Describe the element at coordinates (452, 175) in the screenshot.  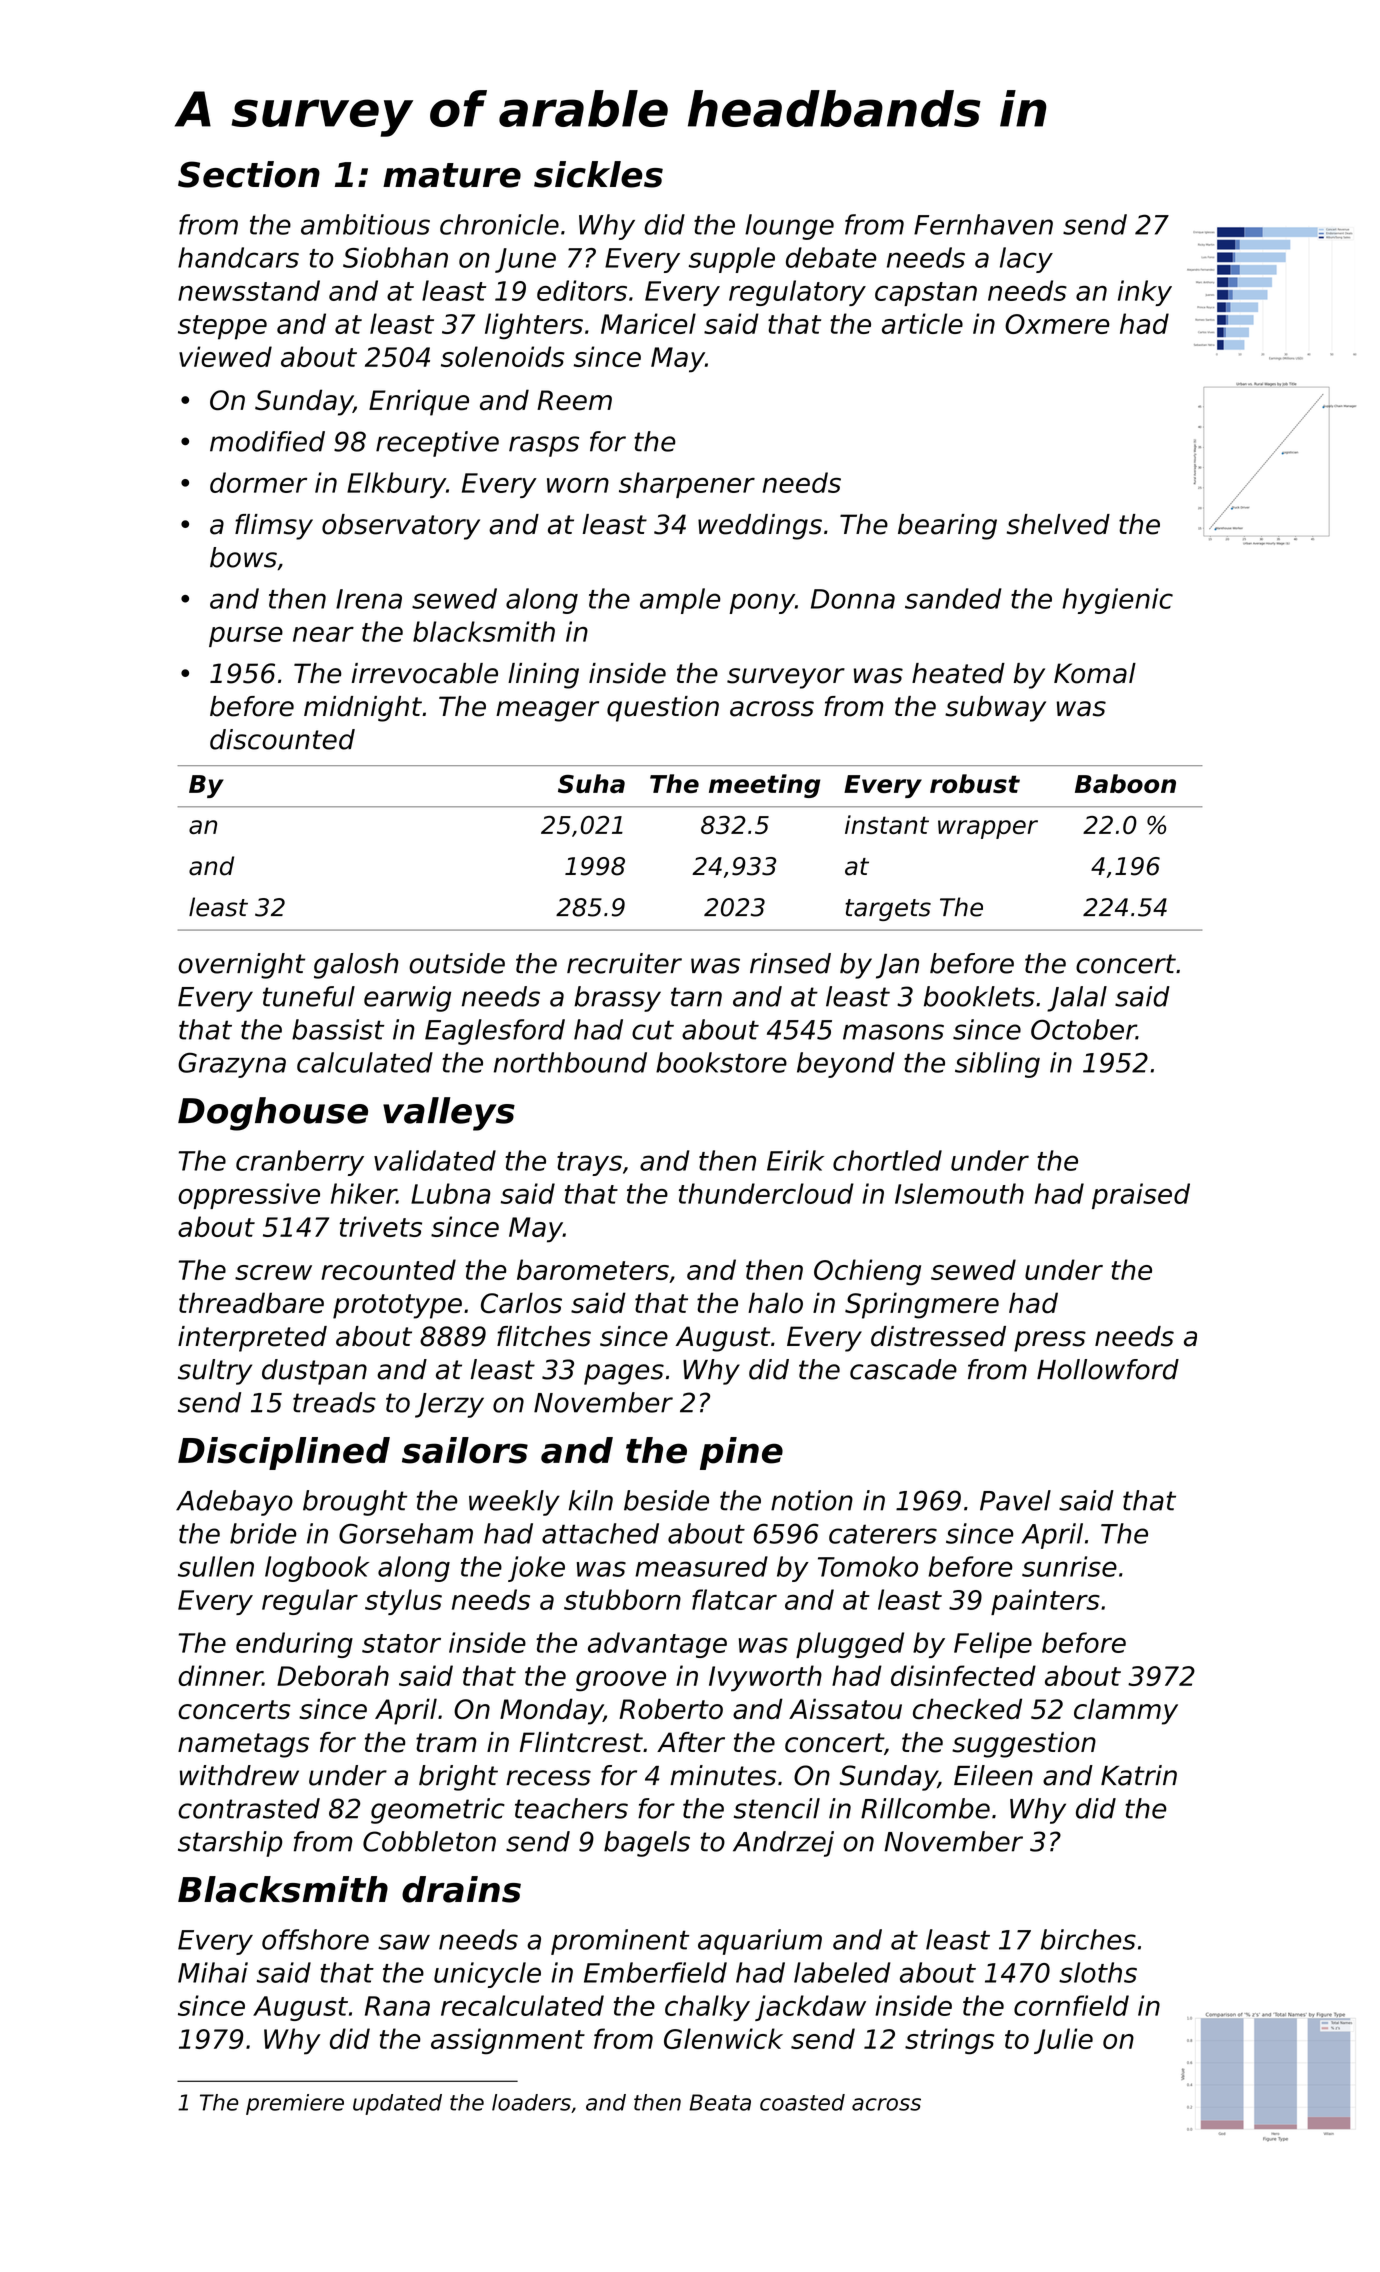
I see `mature` at that location.
